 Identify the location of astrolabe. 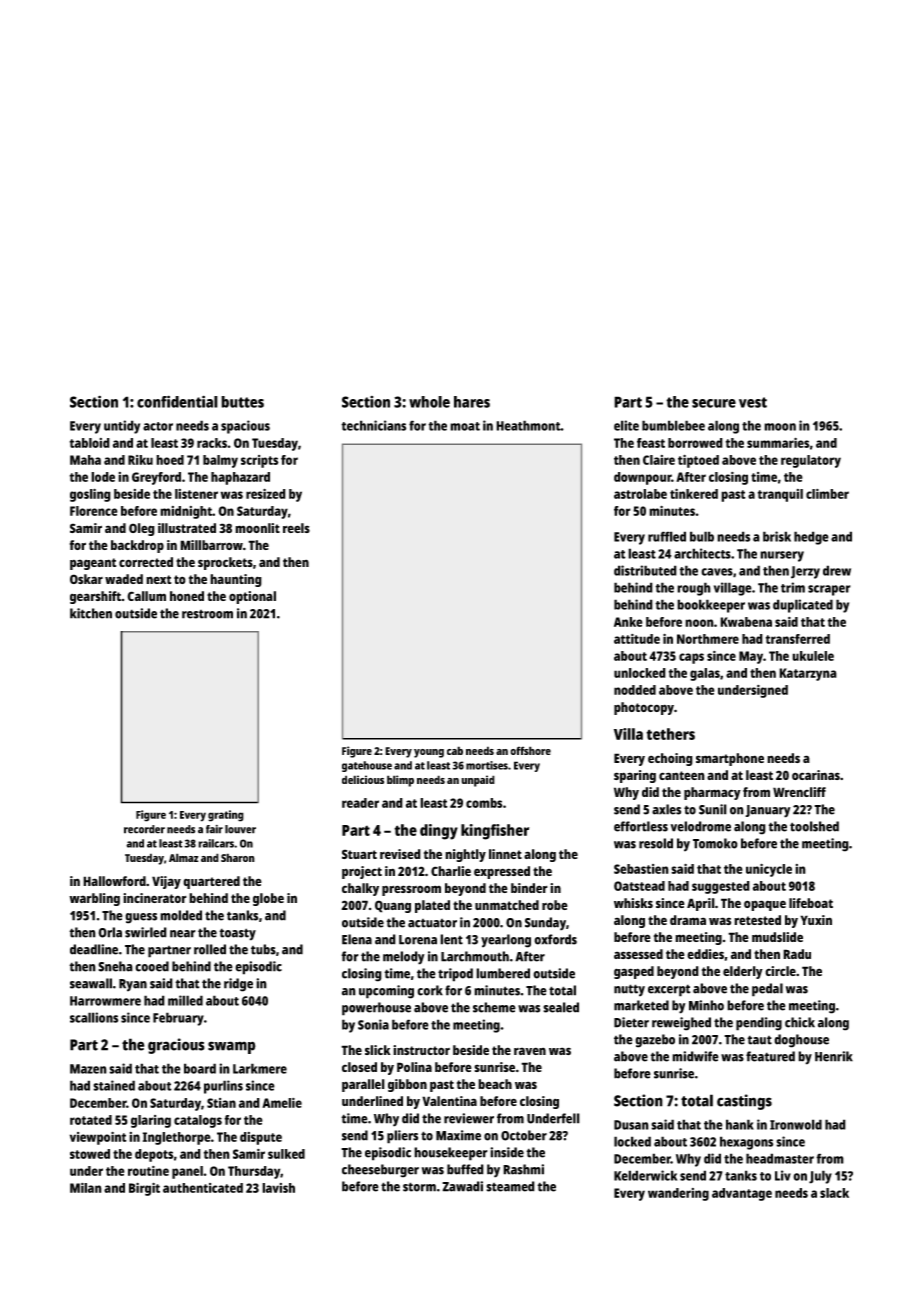
(640, 494).
